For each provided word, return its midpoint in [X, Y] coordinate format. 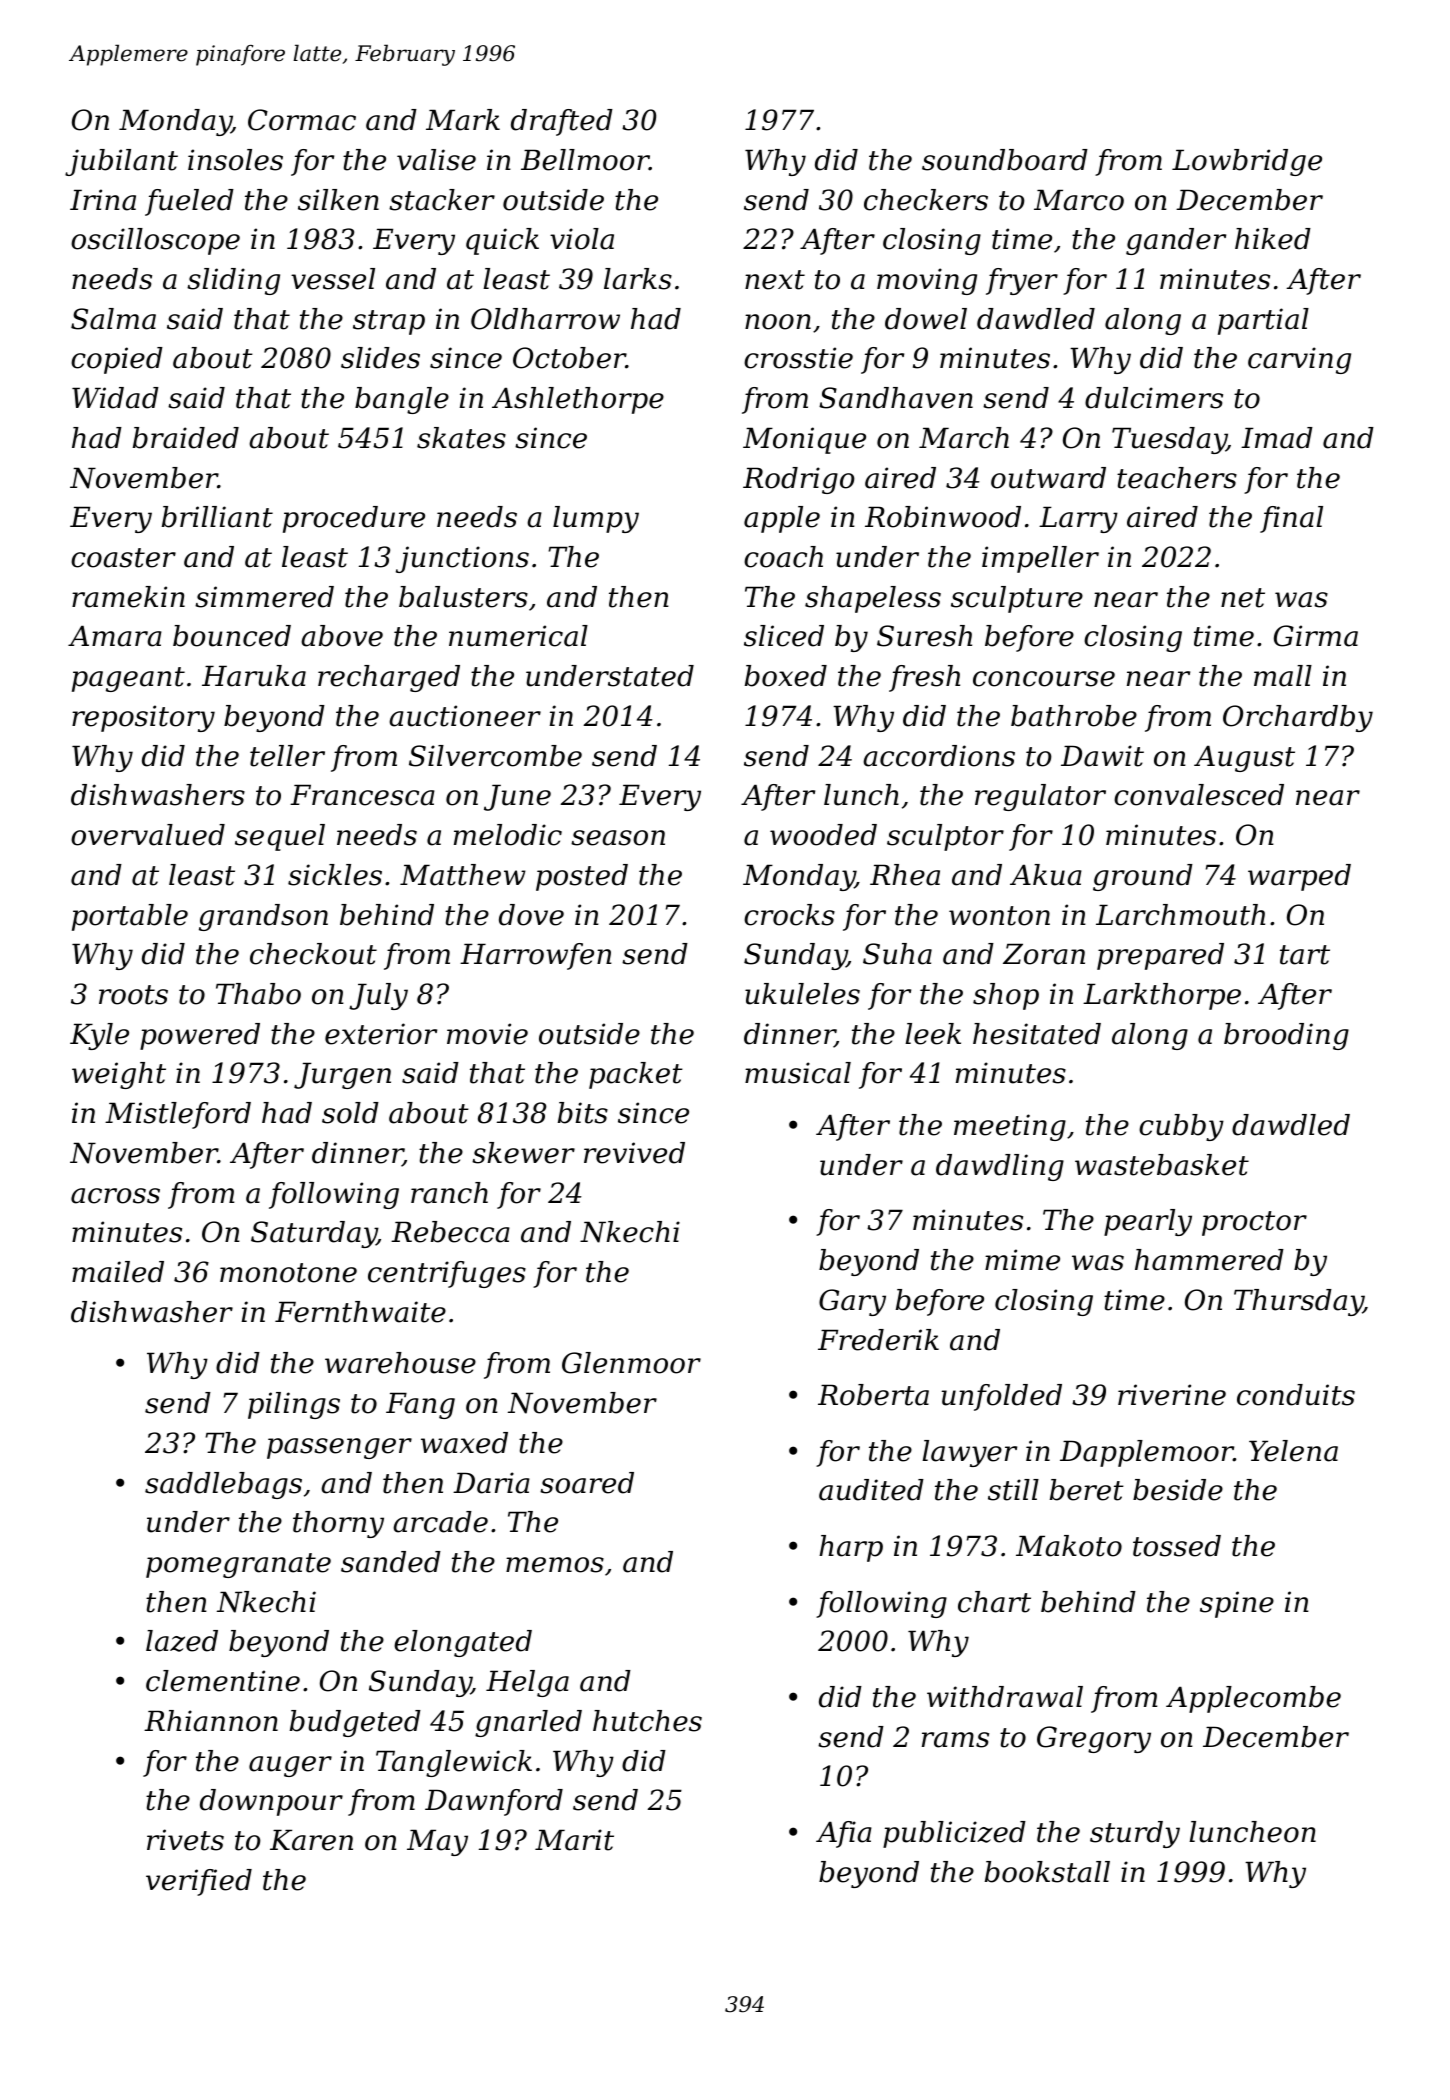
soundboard [1005, 160]
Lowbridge [1247, 162]
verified [199, 1882]
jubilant [121, 162]
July [378, 996]
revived [634, 1153]
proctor [1254, 1223]
